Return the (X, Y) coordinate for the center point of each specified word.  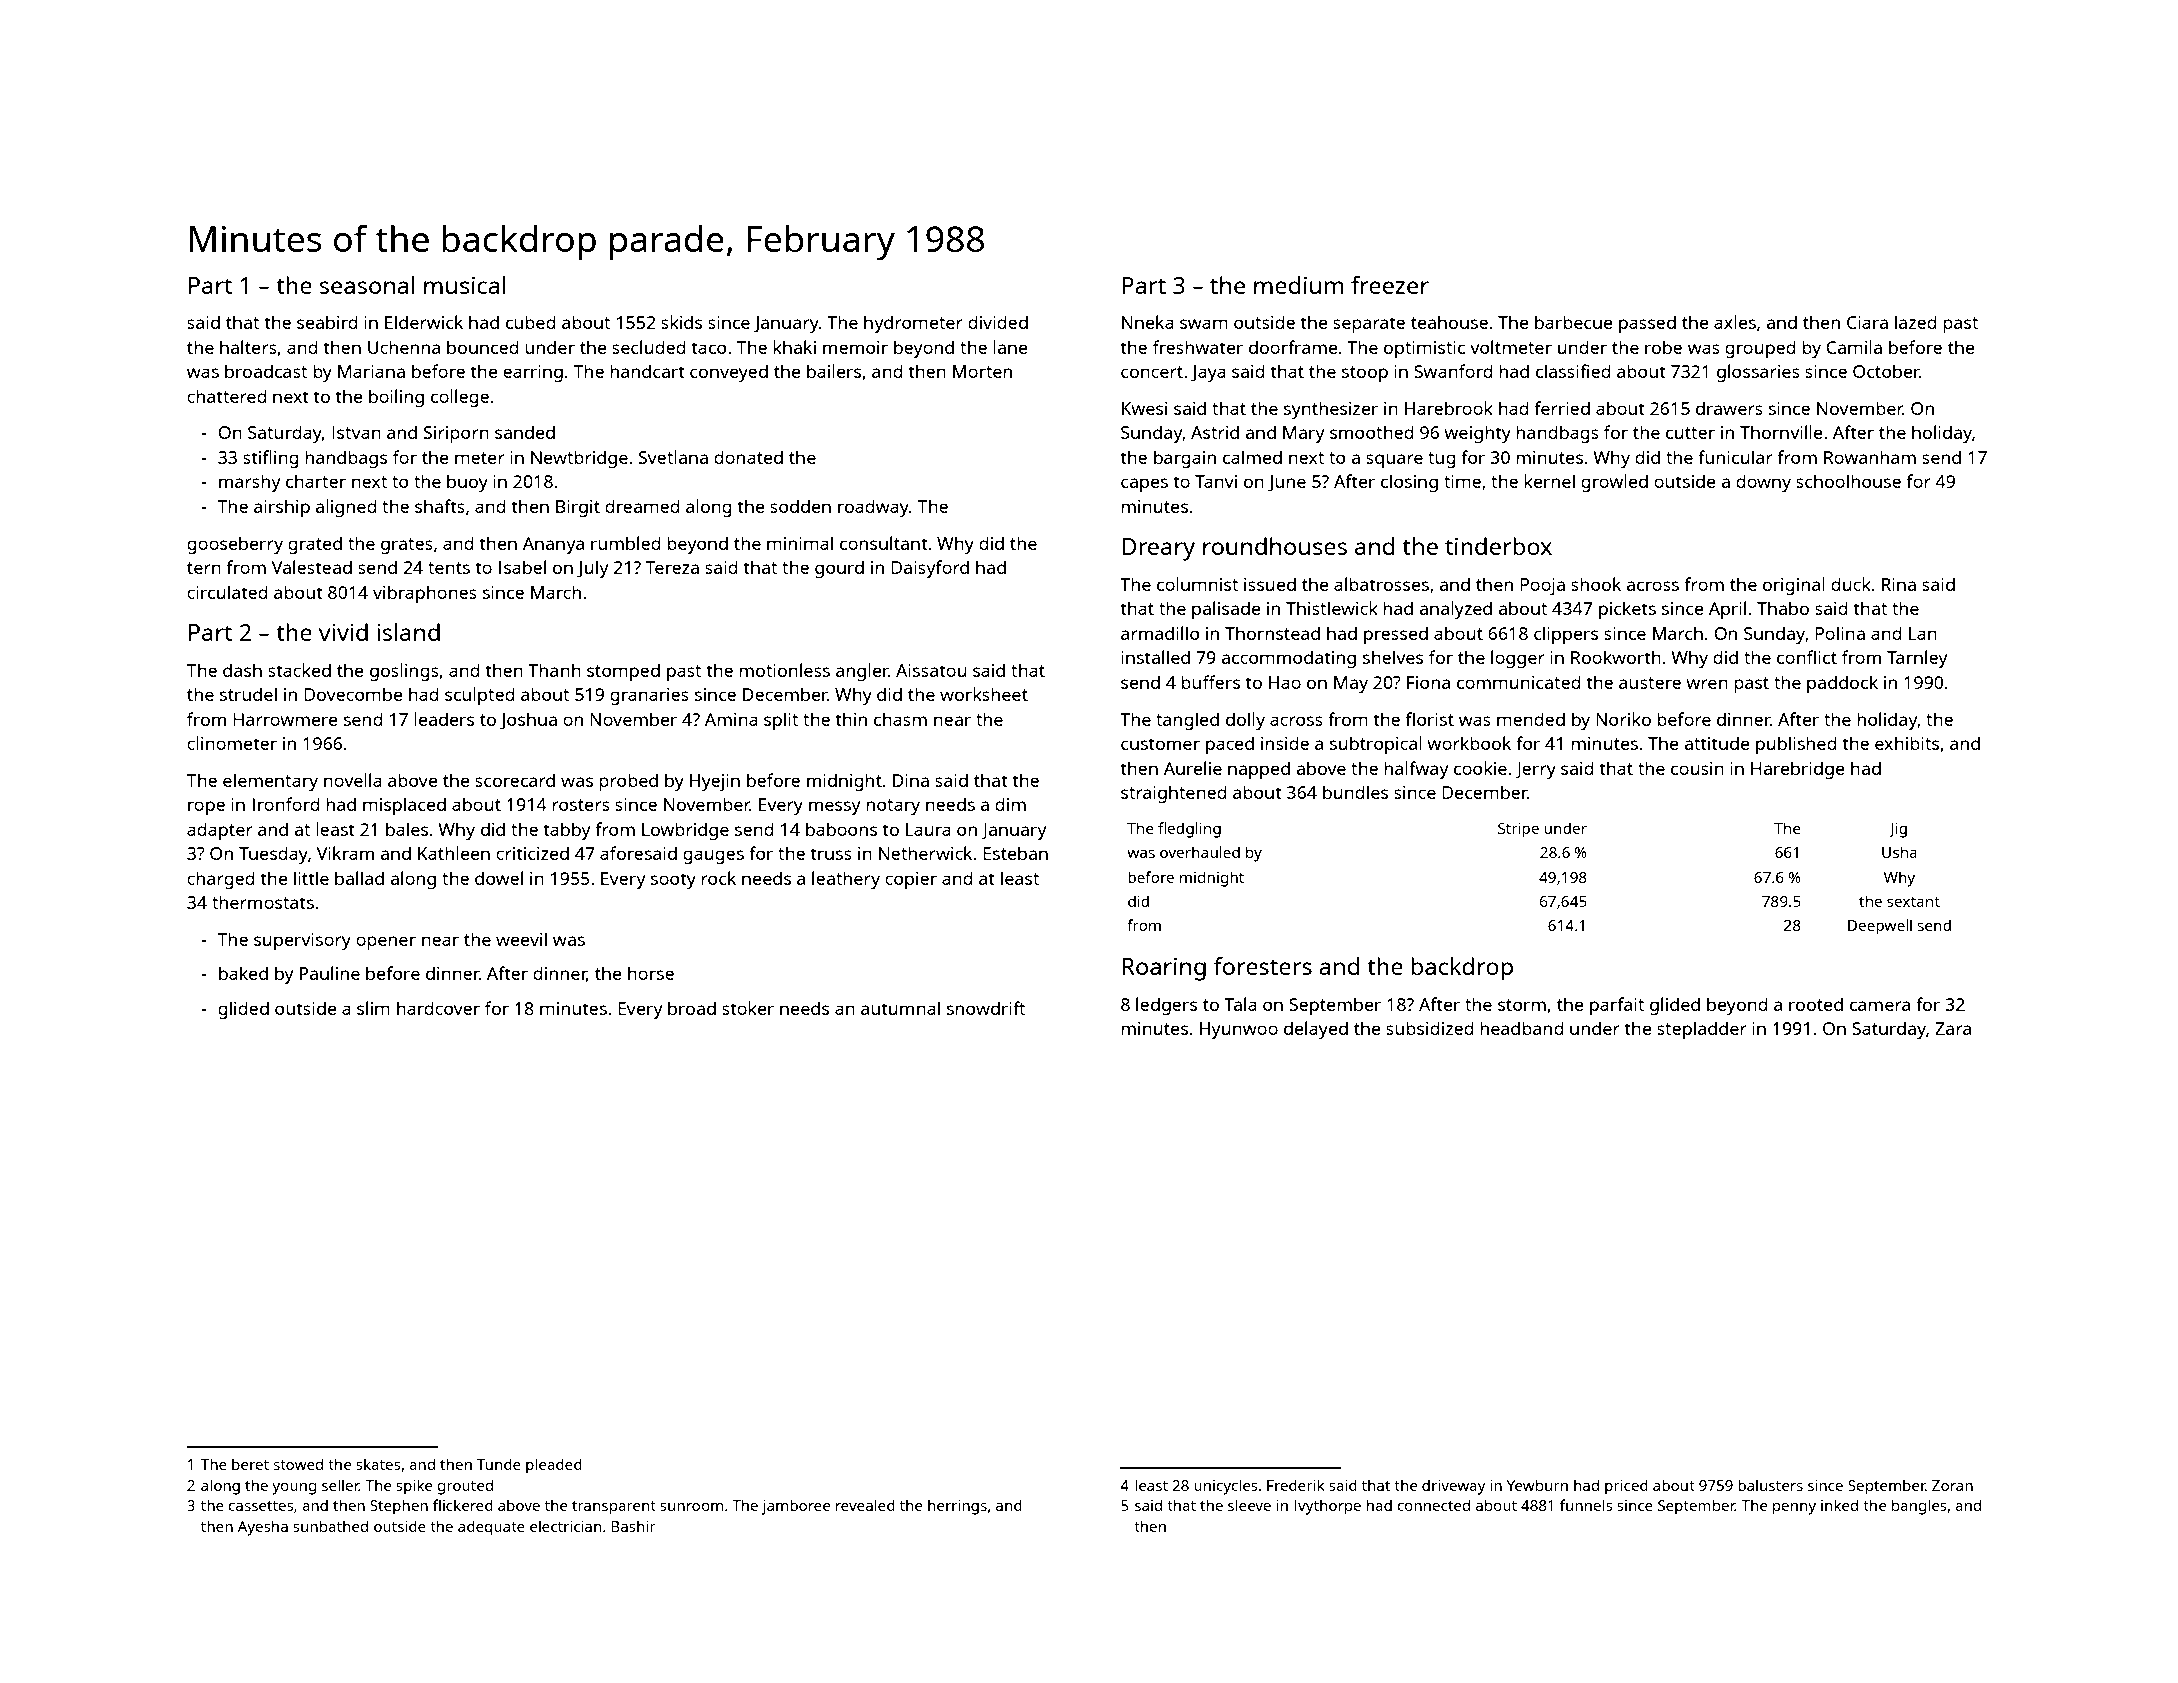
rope (206, 808)
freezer (1390, 285)
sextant (1913, 902)
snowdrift (986, 1008)
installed (1155, 657)
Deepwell (1880, 927)
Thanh (554, 670)
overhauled (1200, 852)
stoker (748, 1008)
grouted (465, 1487)
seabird (327, 322)
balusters (1770, 1485)
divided (998, 322)
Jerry (1535, 770)
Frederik (1296, 1485)
